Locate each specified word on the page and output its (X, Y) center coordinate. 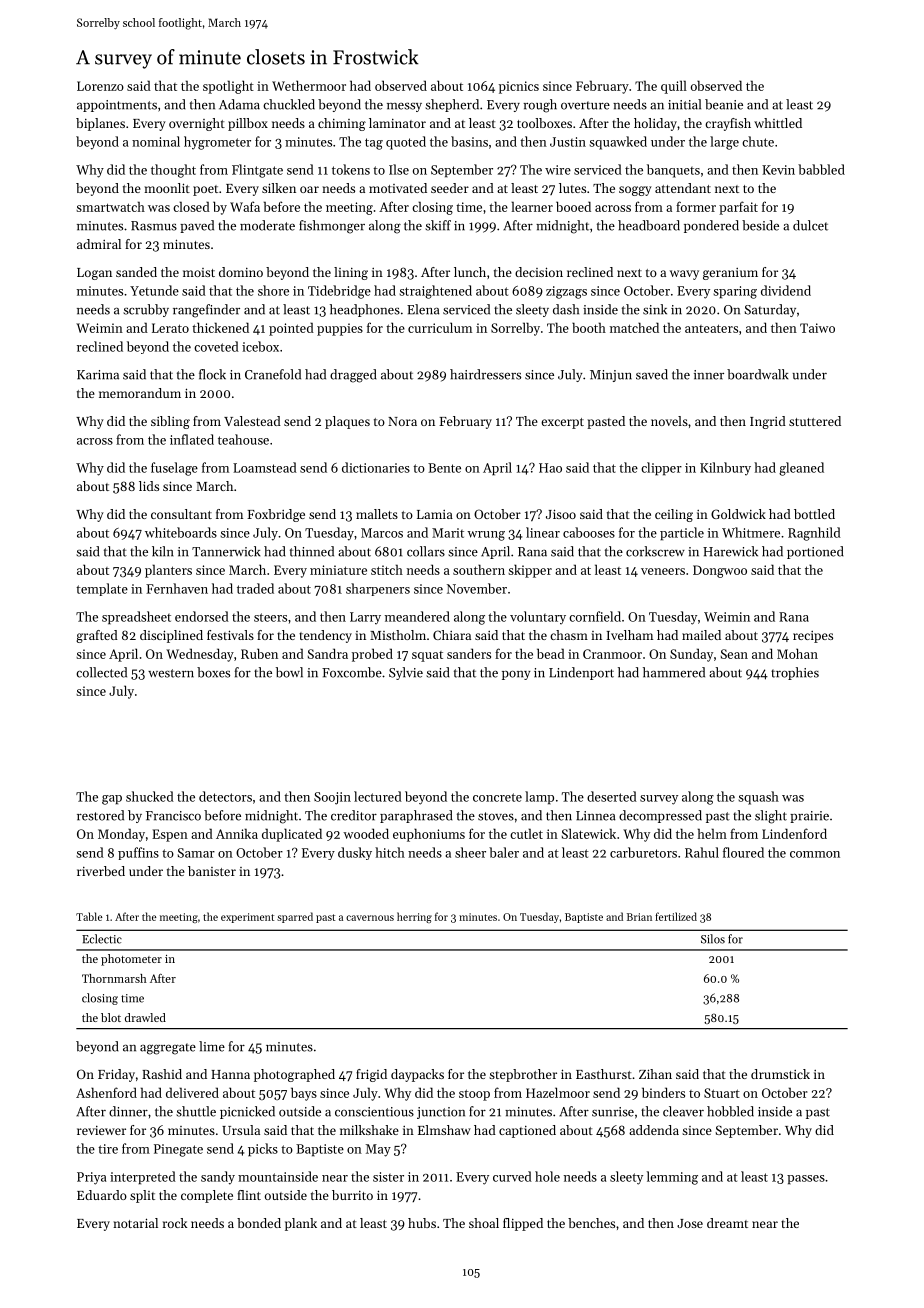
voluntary (538, 618)
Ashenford (106, 1092)
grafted (97, 636)
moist (199, 272)
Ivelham (629, 635)
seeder (450, 188)
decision (539, 272)
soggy (635, 191)
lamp (539, 798)
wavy (684, 275)
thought (173, 171)
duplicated (292, 835)
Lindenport (581, 673)
